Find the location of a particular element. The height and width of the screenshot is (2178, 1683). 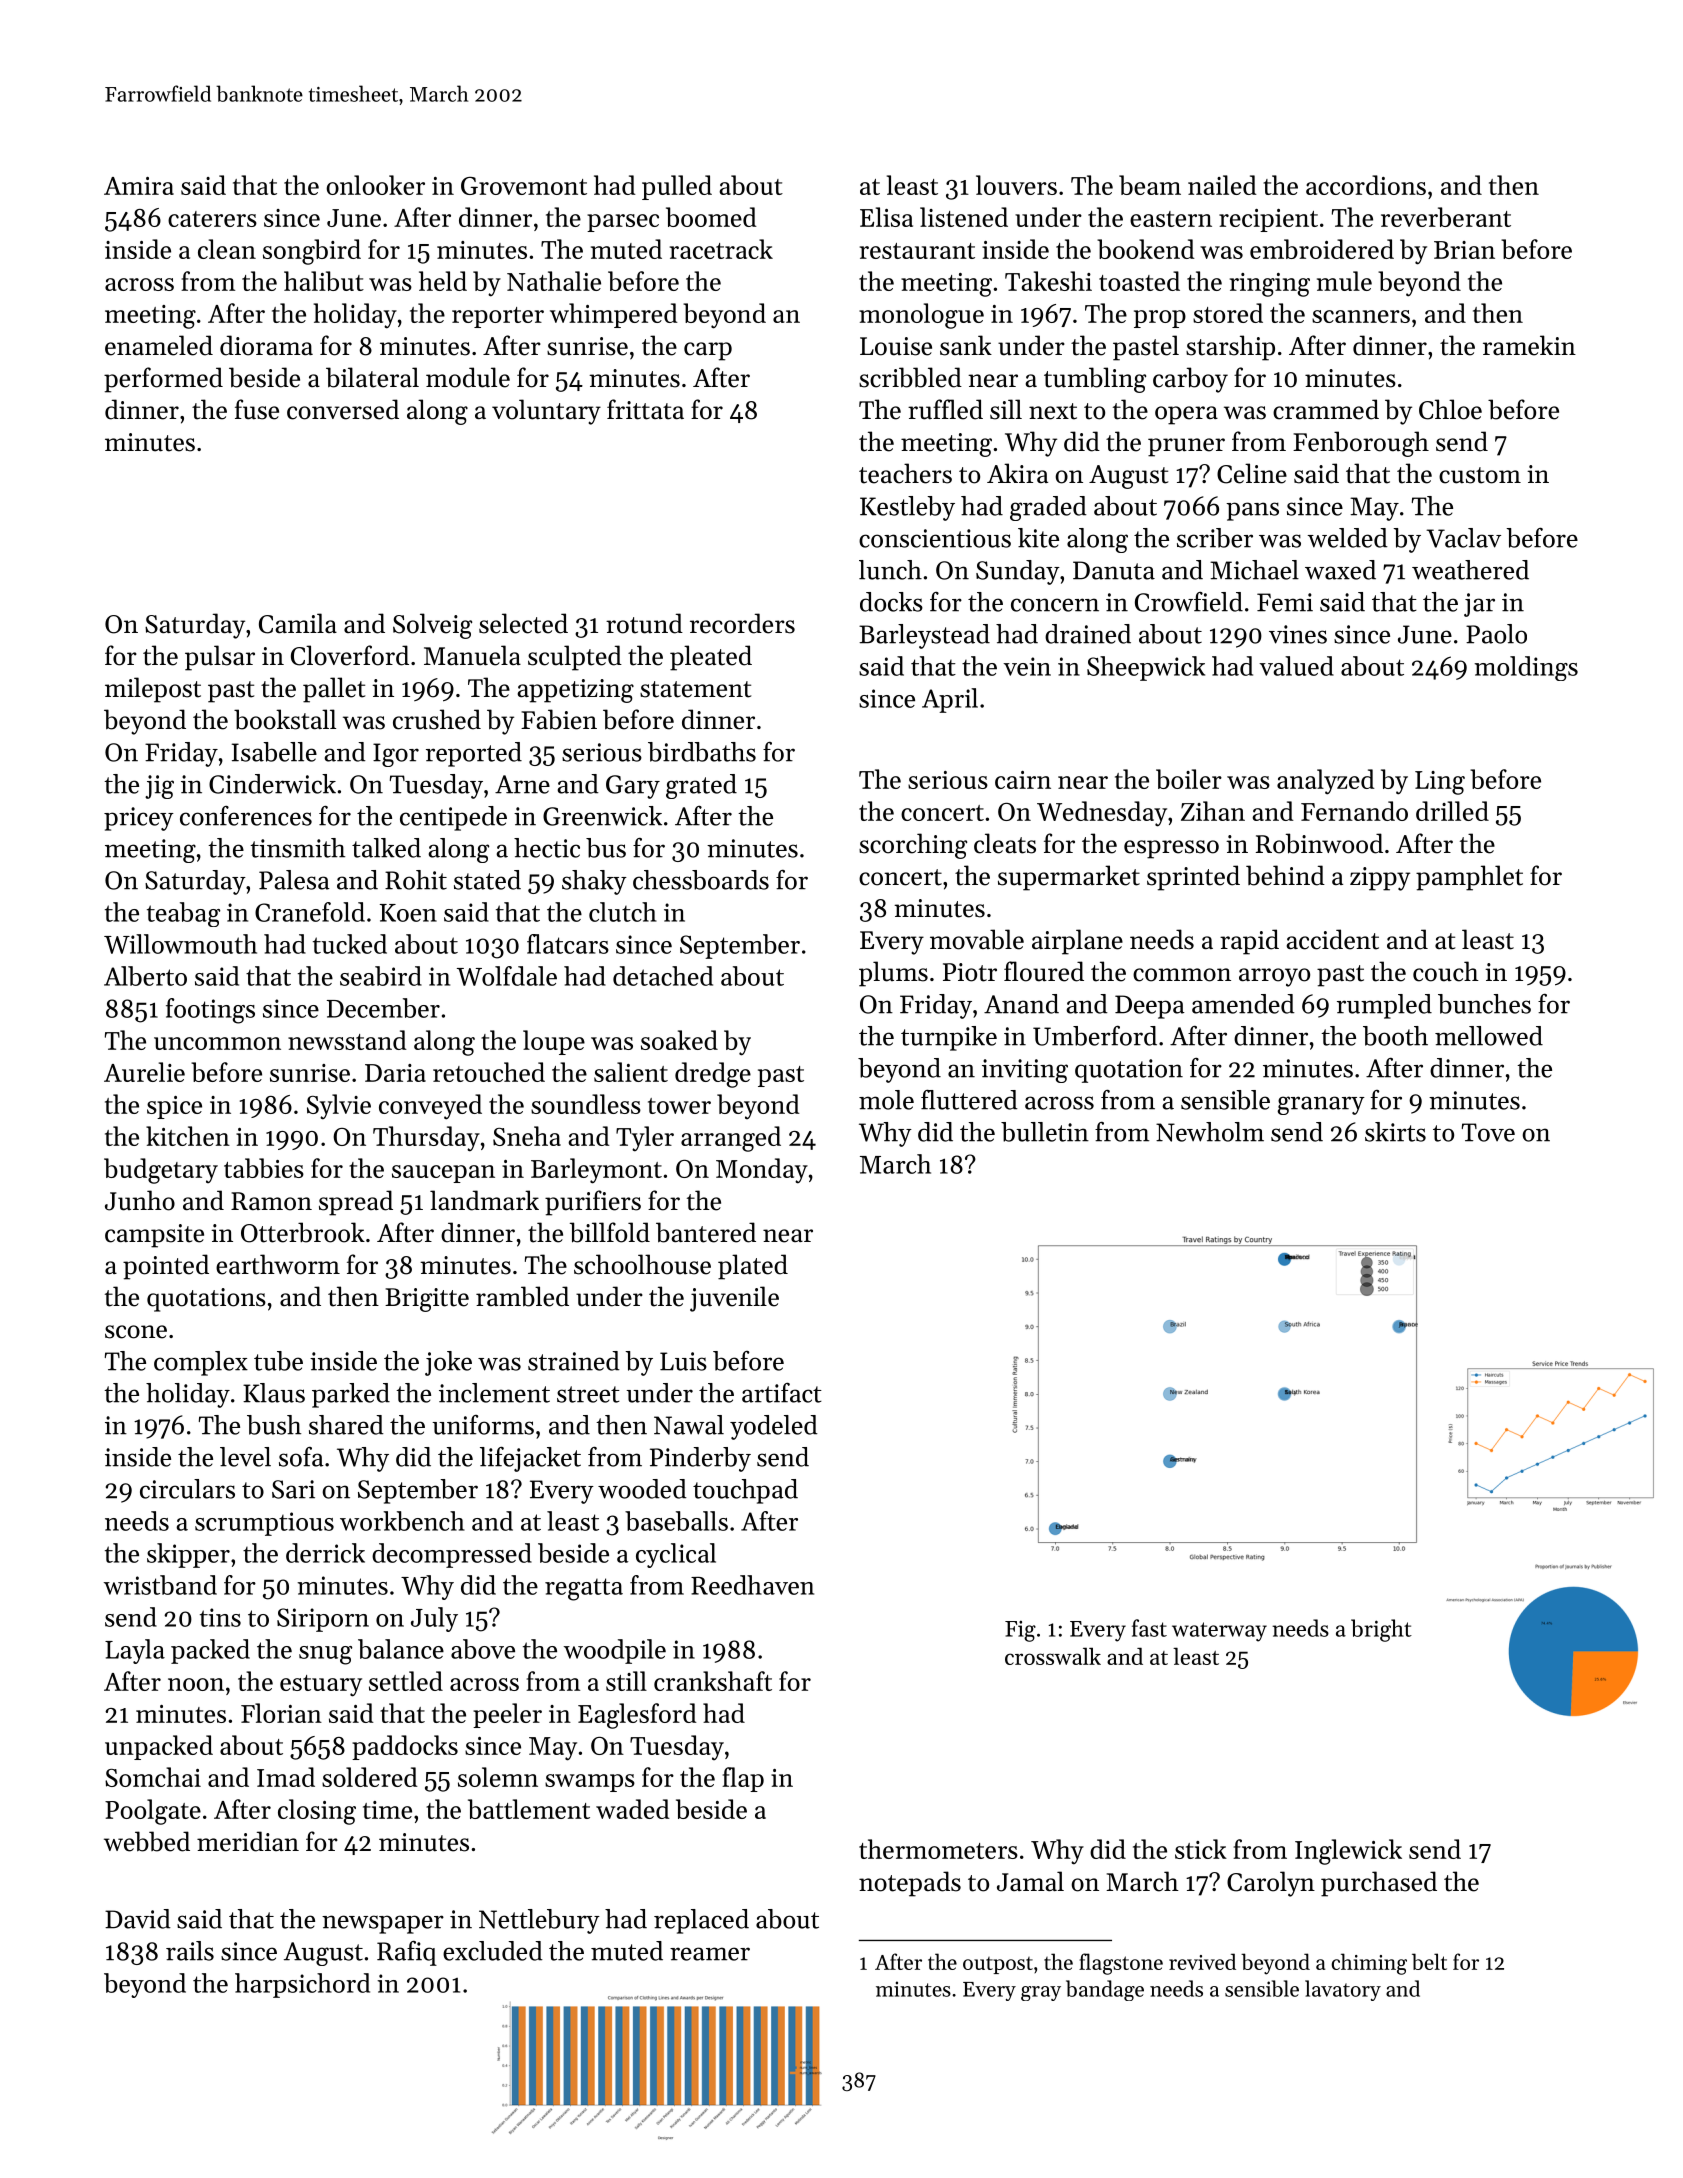

diorama is located at coordinates (266, 345).
